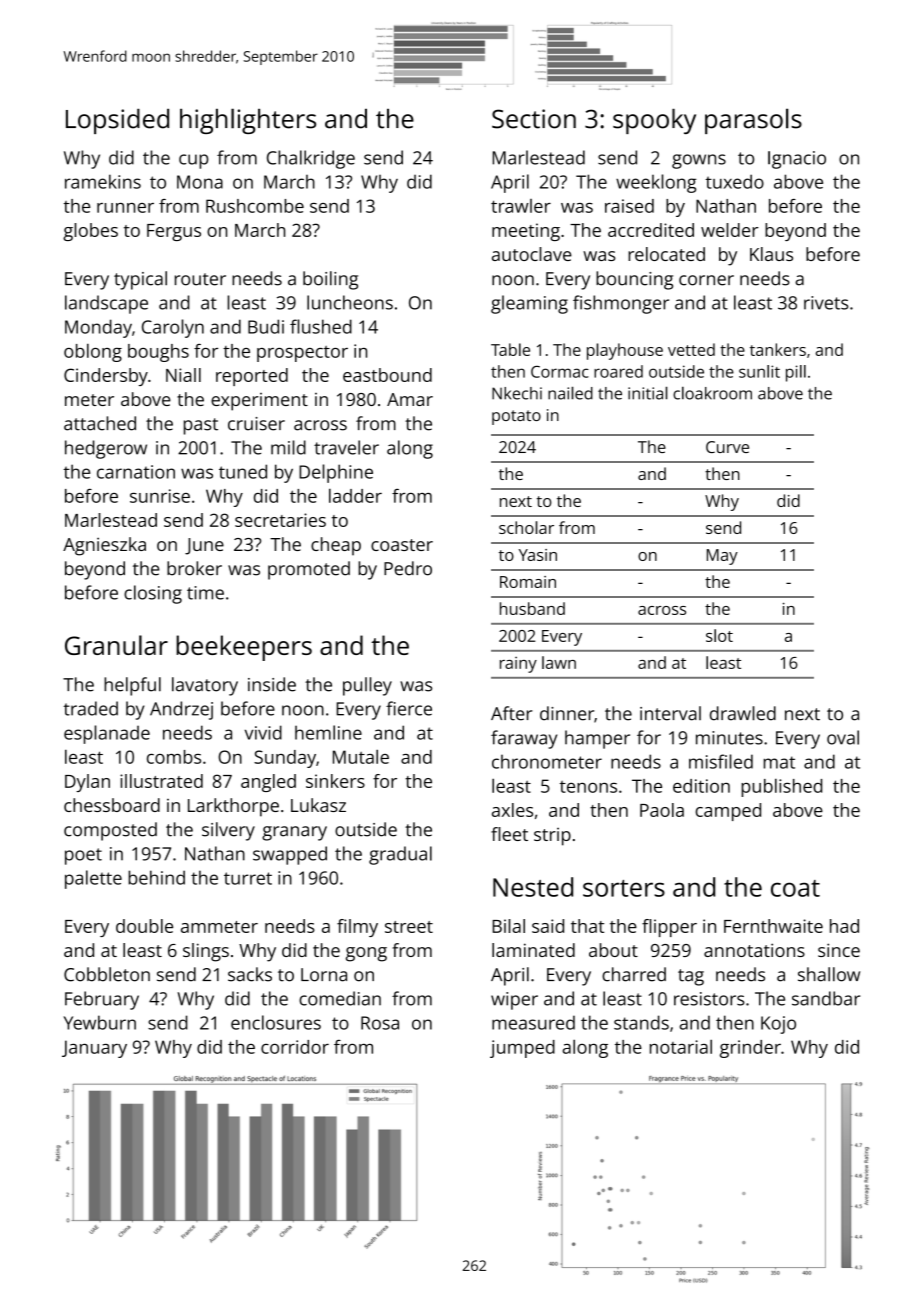 The height and width of the image is (1311, 924). What do you see at coordinates (654, 121) in the image?
I see `spooky` at bounding box center [654, 121].
